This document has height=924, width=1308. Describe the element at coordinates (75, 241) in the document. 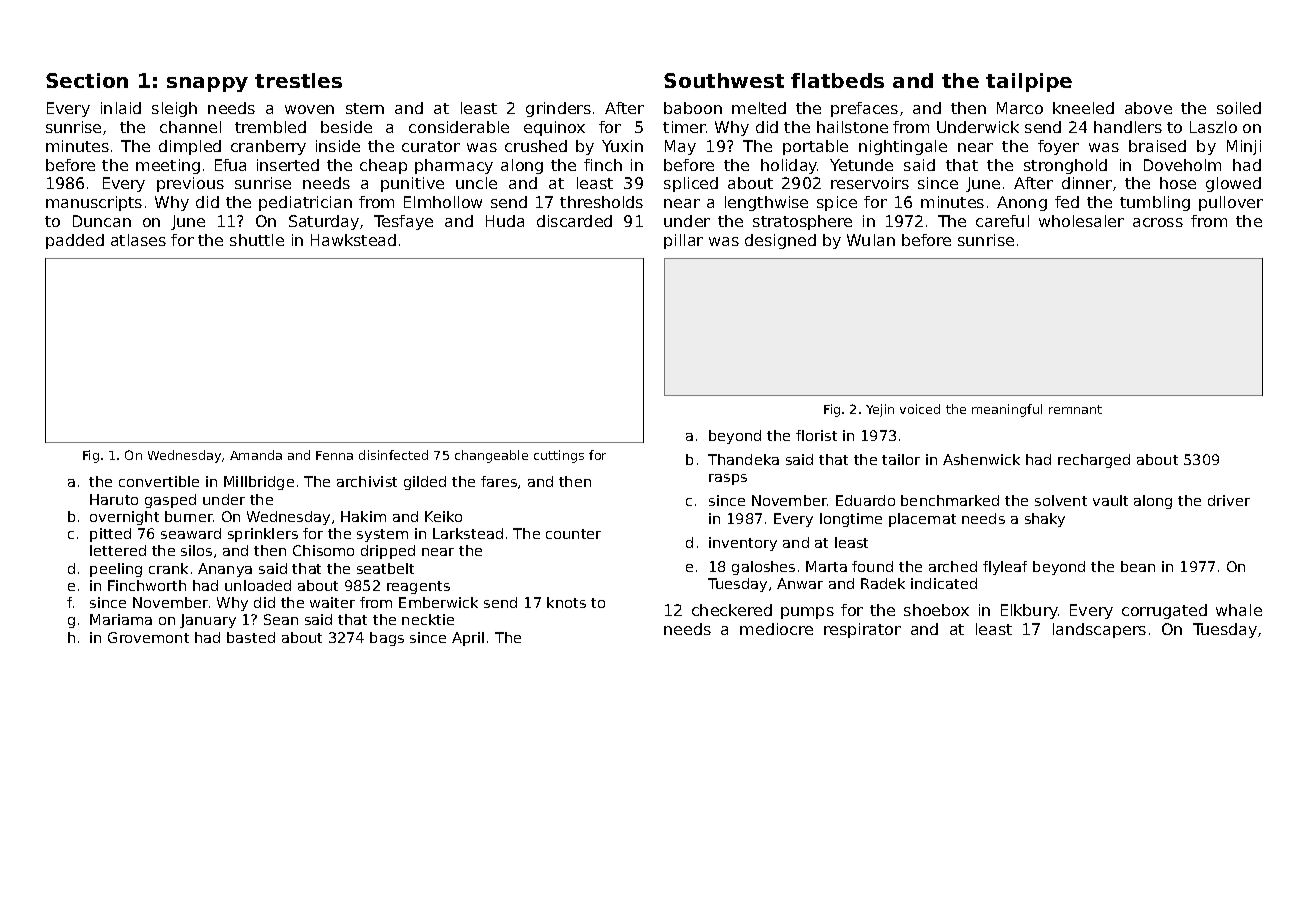

I see `padded` at that location.
